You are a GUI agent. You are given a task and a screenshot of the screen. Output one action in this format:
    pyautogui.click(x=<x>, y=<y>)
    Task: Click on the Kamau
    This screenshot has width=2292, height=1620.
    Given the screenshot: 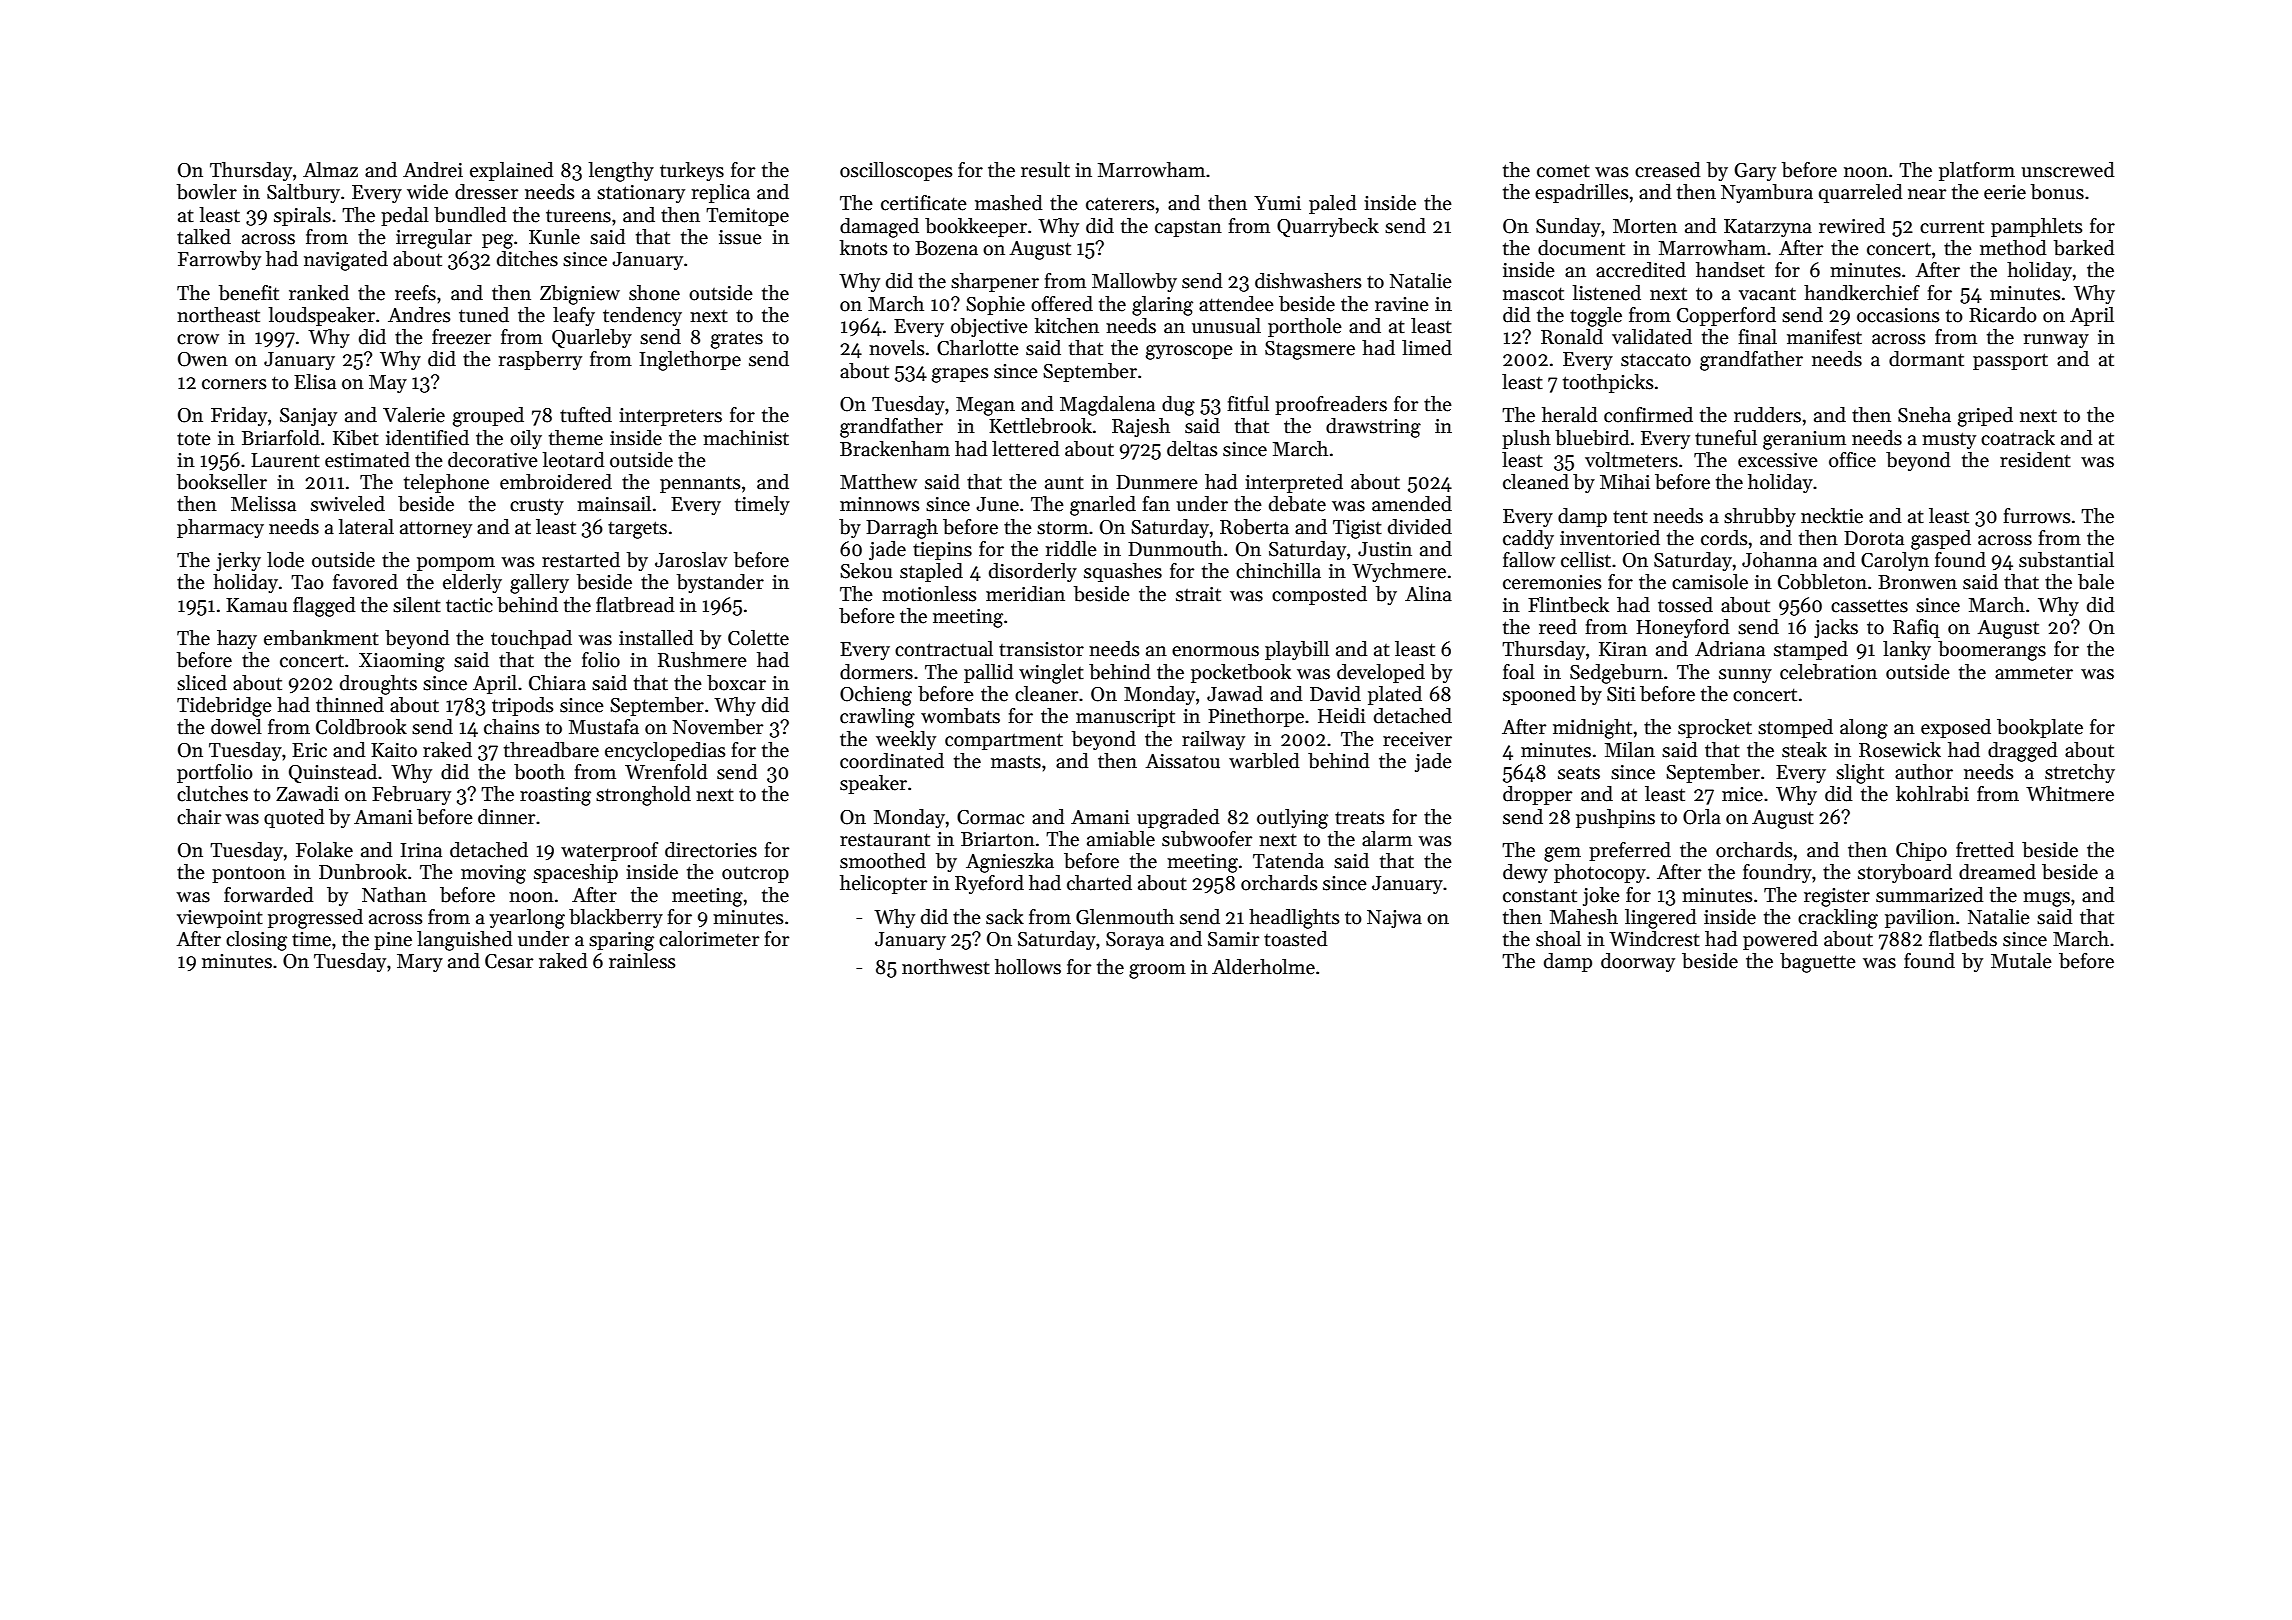 What is the action you would take?
    pyautogui.click(x=256, y=605)
